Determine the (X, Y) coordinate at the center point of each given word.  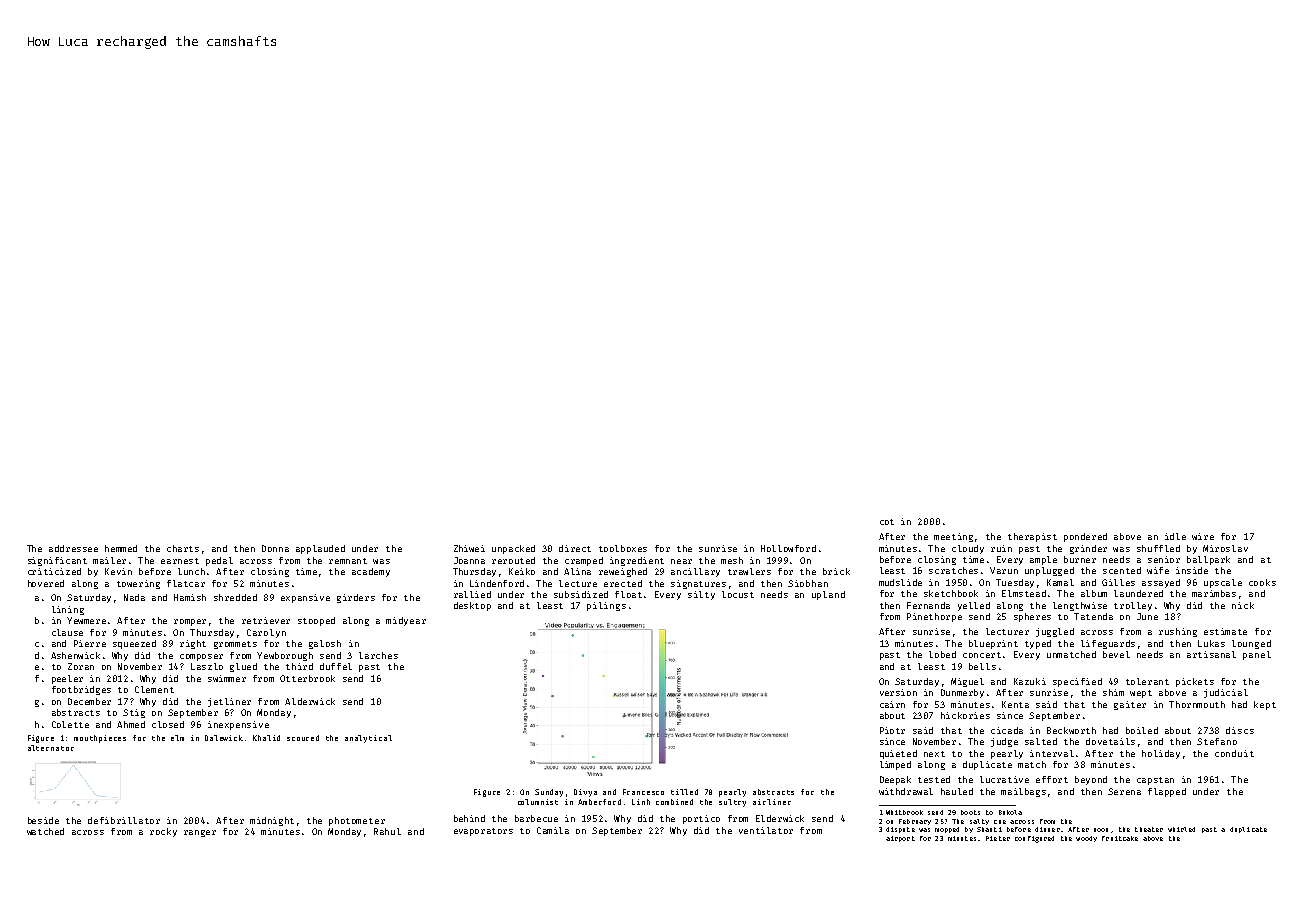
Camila (553, 830)
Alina (577, 571)
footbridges (81, 690)
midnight (272, 821)
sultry (732, 803)
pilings (606, 606)
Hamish (190, 597)
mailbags (1023, 792)
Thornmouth (1197, 704)
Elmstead (1024, 593)
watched (45, 831)
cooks (1262, 582)
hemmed (121, 548)
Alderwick (310, 701)
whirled (1181, 829)
